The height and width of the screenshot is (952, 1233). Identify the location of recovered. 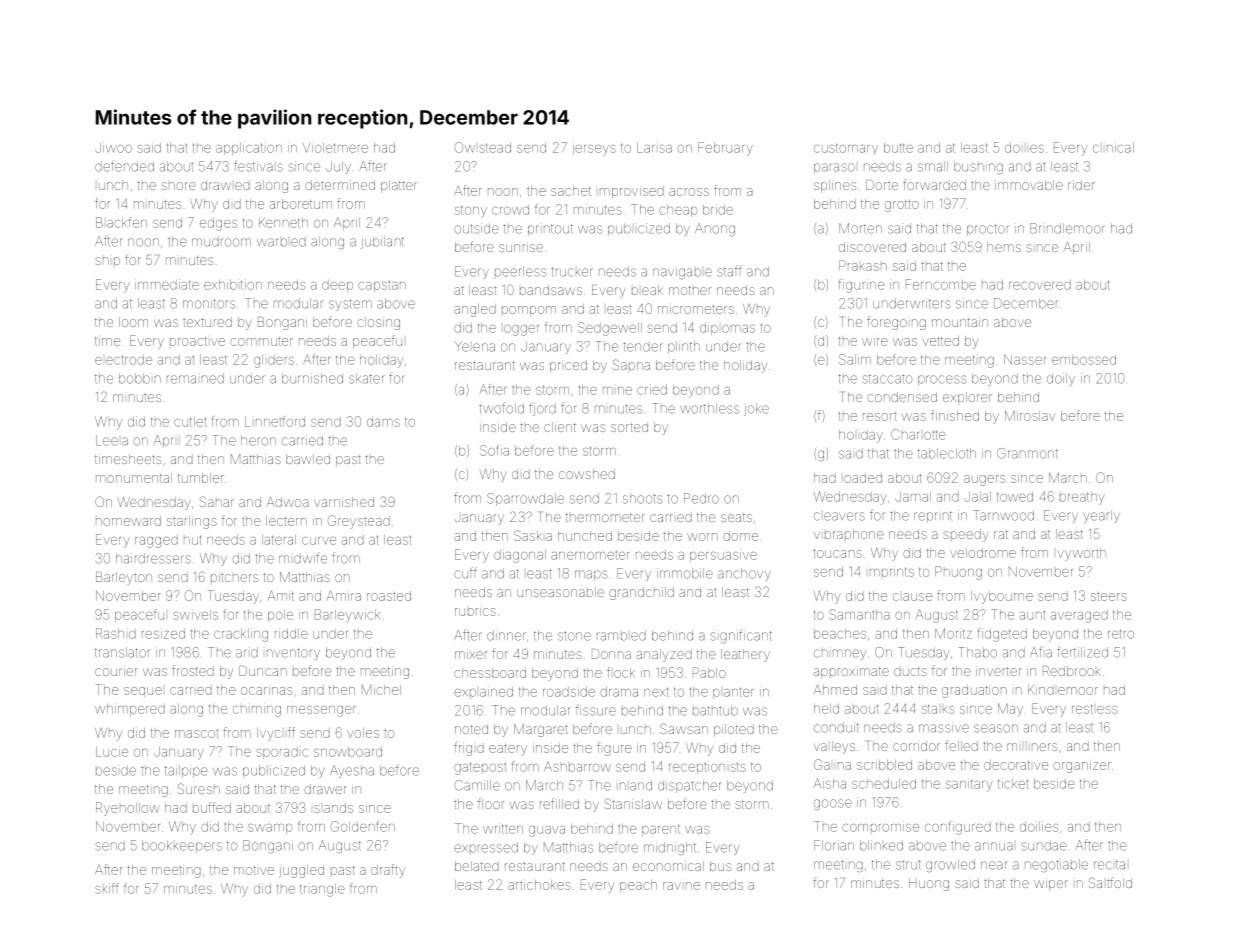
(1040, 285).
